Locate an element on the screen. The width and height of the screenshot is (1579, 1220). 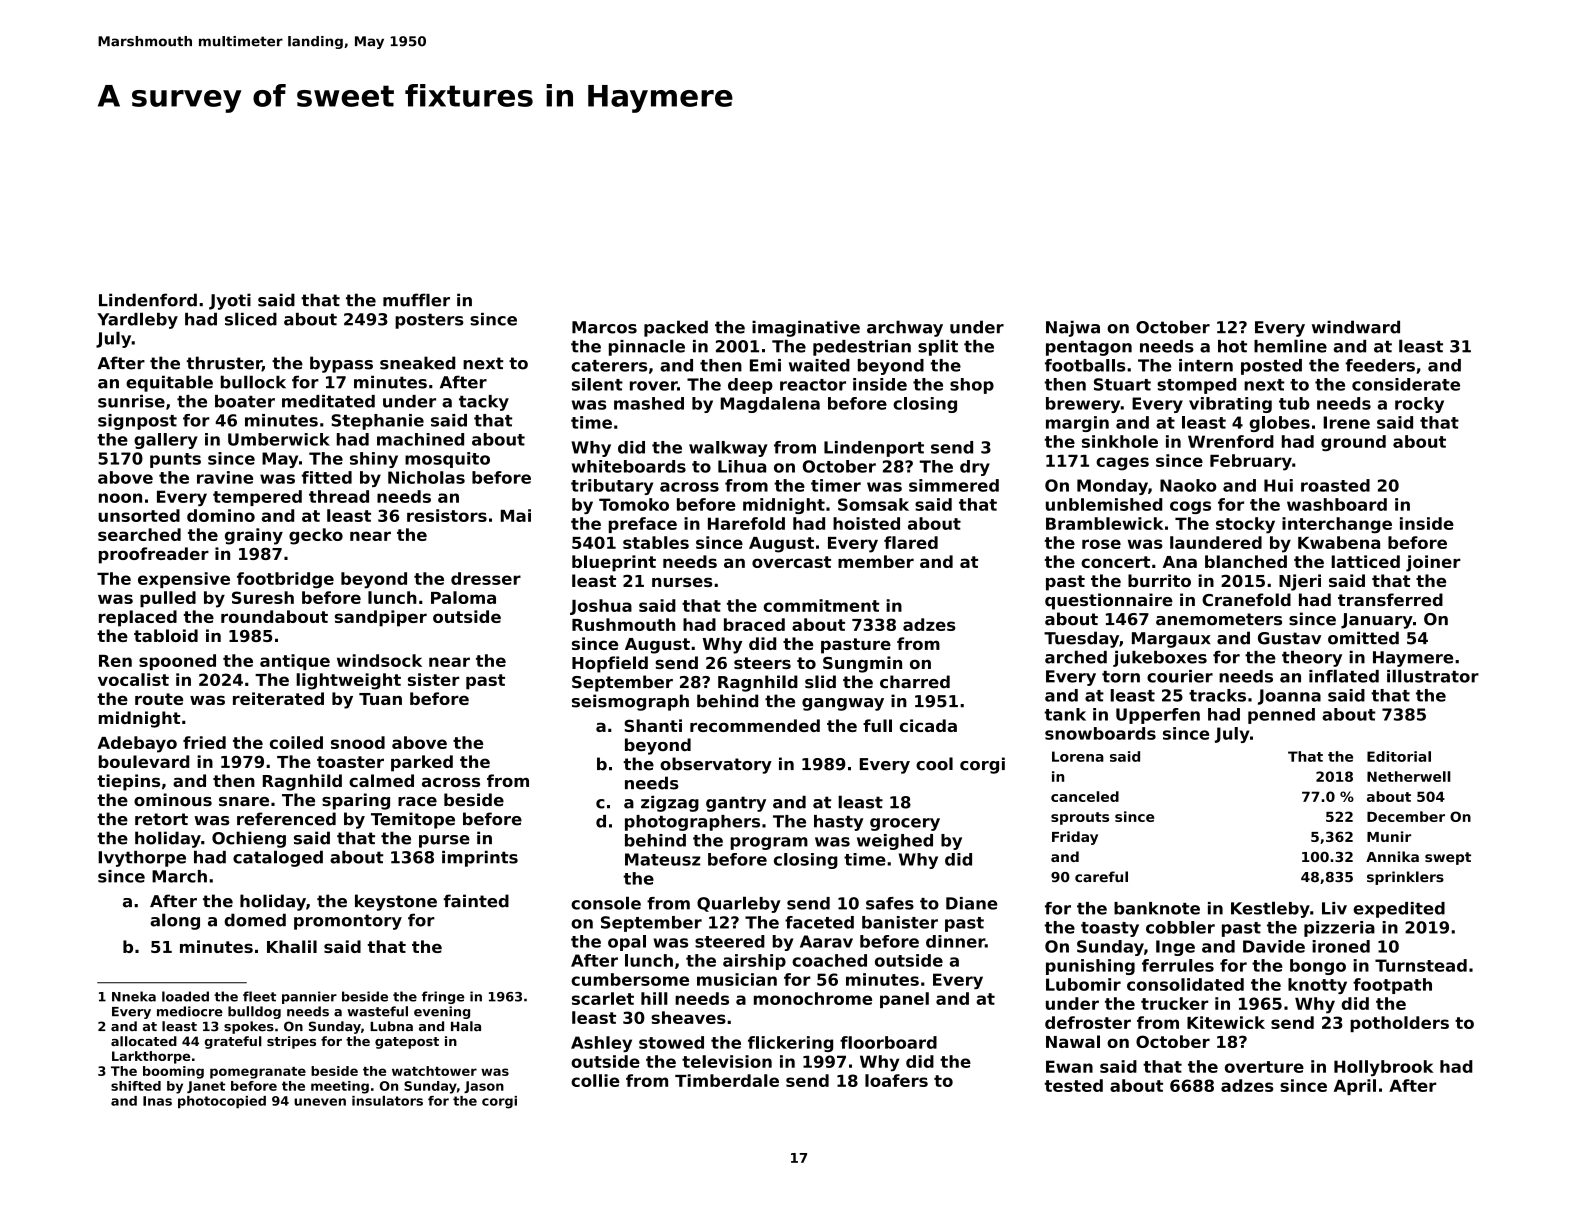
careful is located at coordinates (1101, 876).
